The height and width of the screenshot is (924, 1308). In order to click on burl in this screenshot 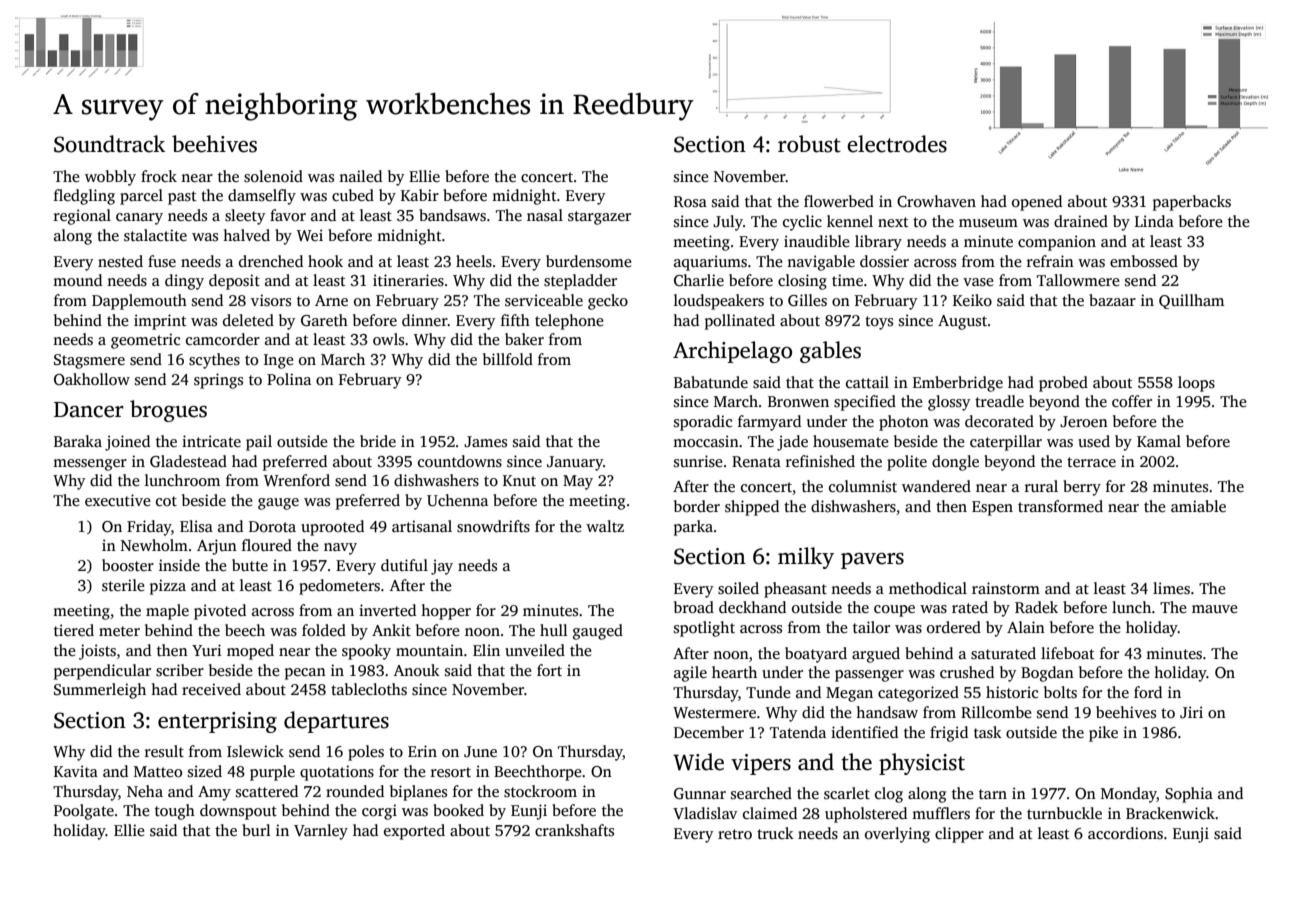, I will do `click(256, 830)`.
